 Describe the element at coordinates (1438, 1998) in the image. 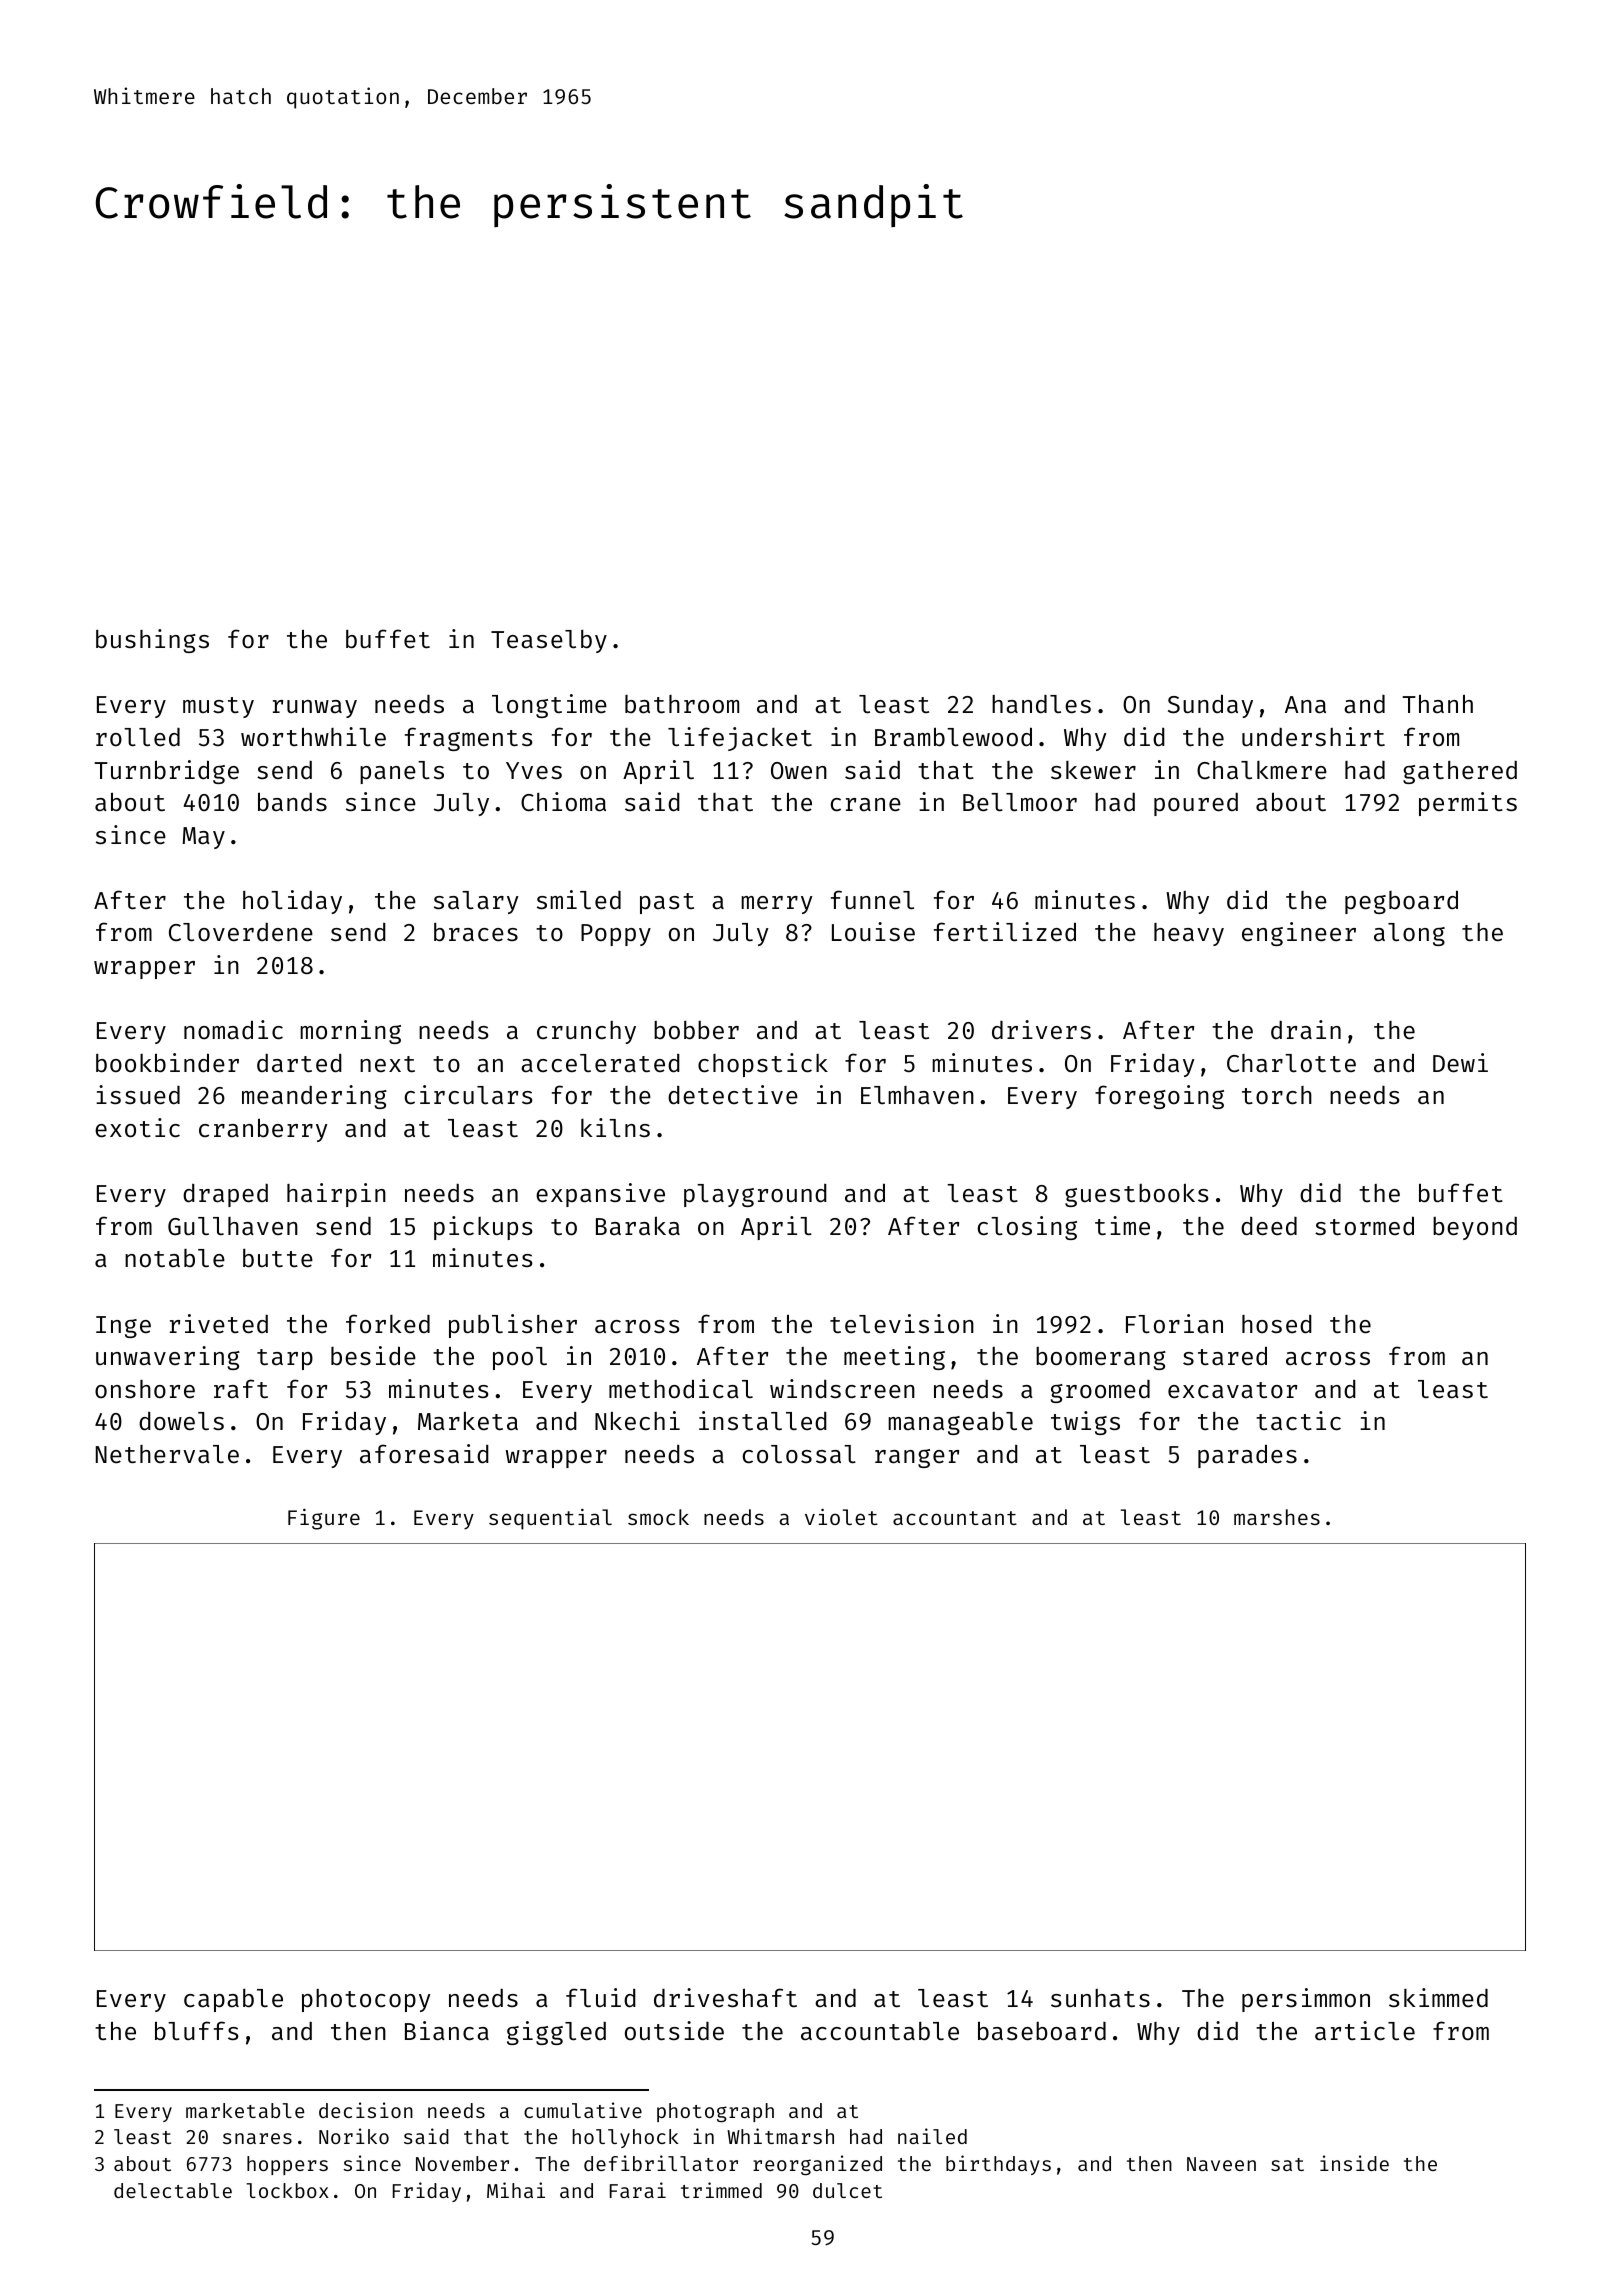

I see `skimmed` at that location.
